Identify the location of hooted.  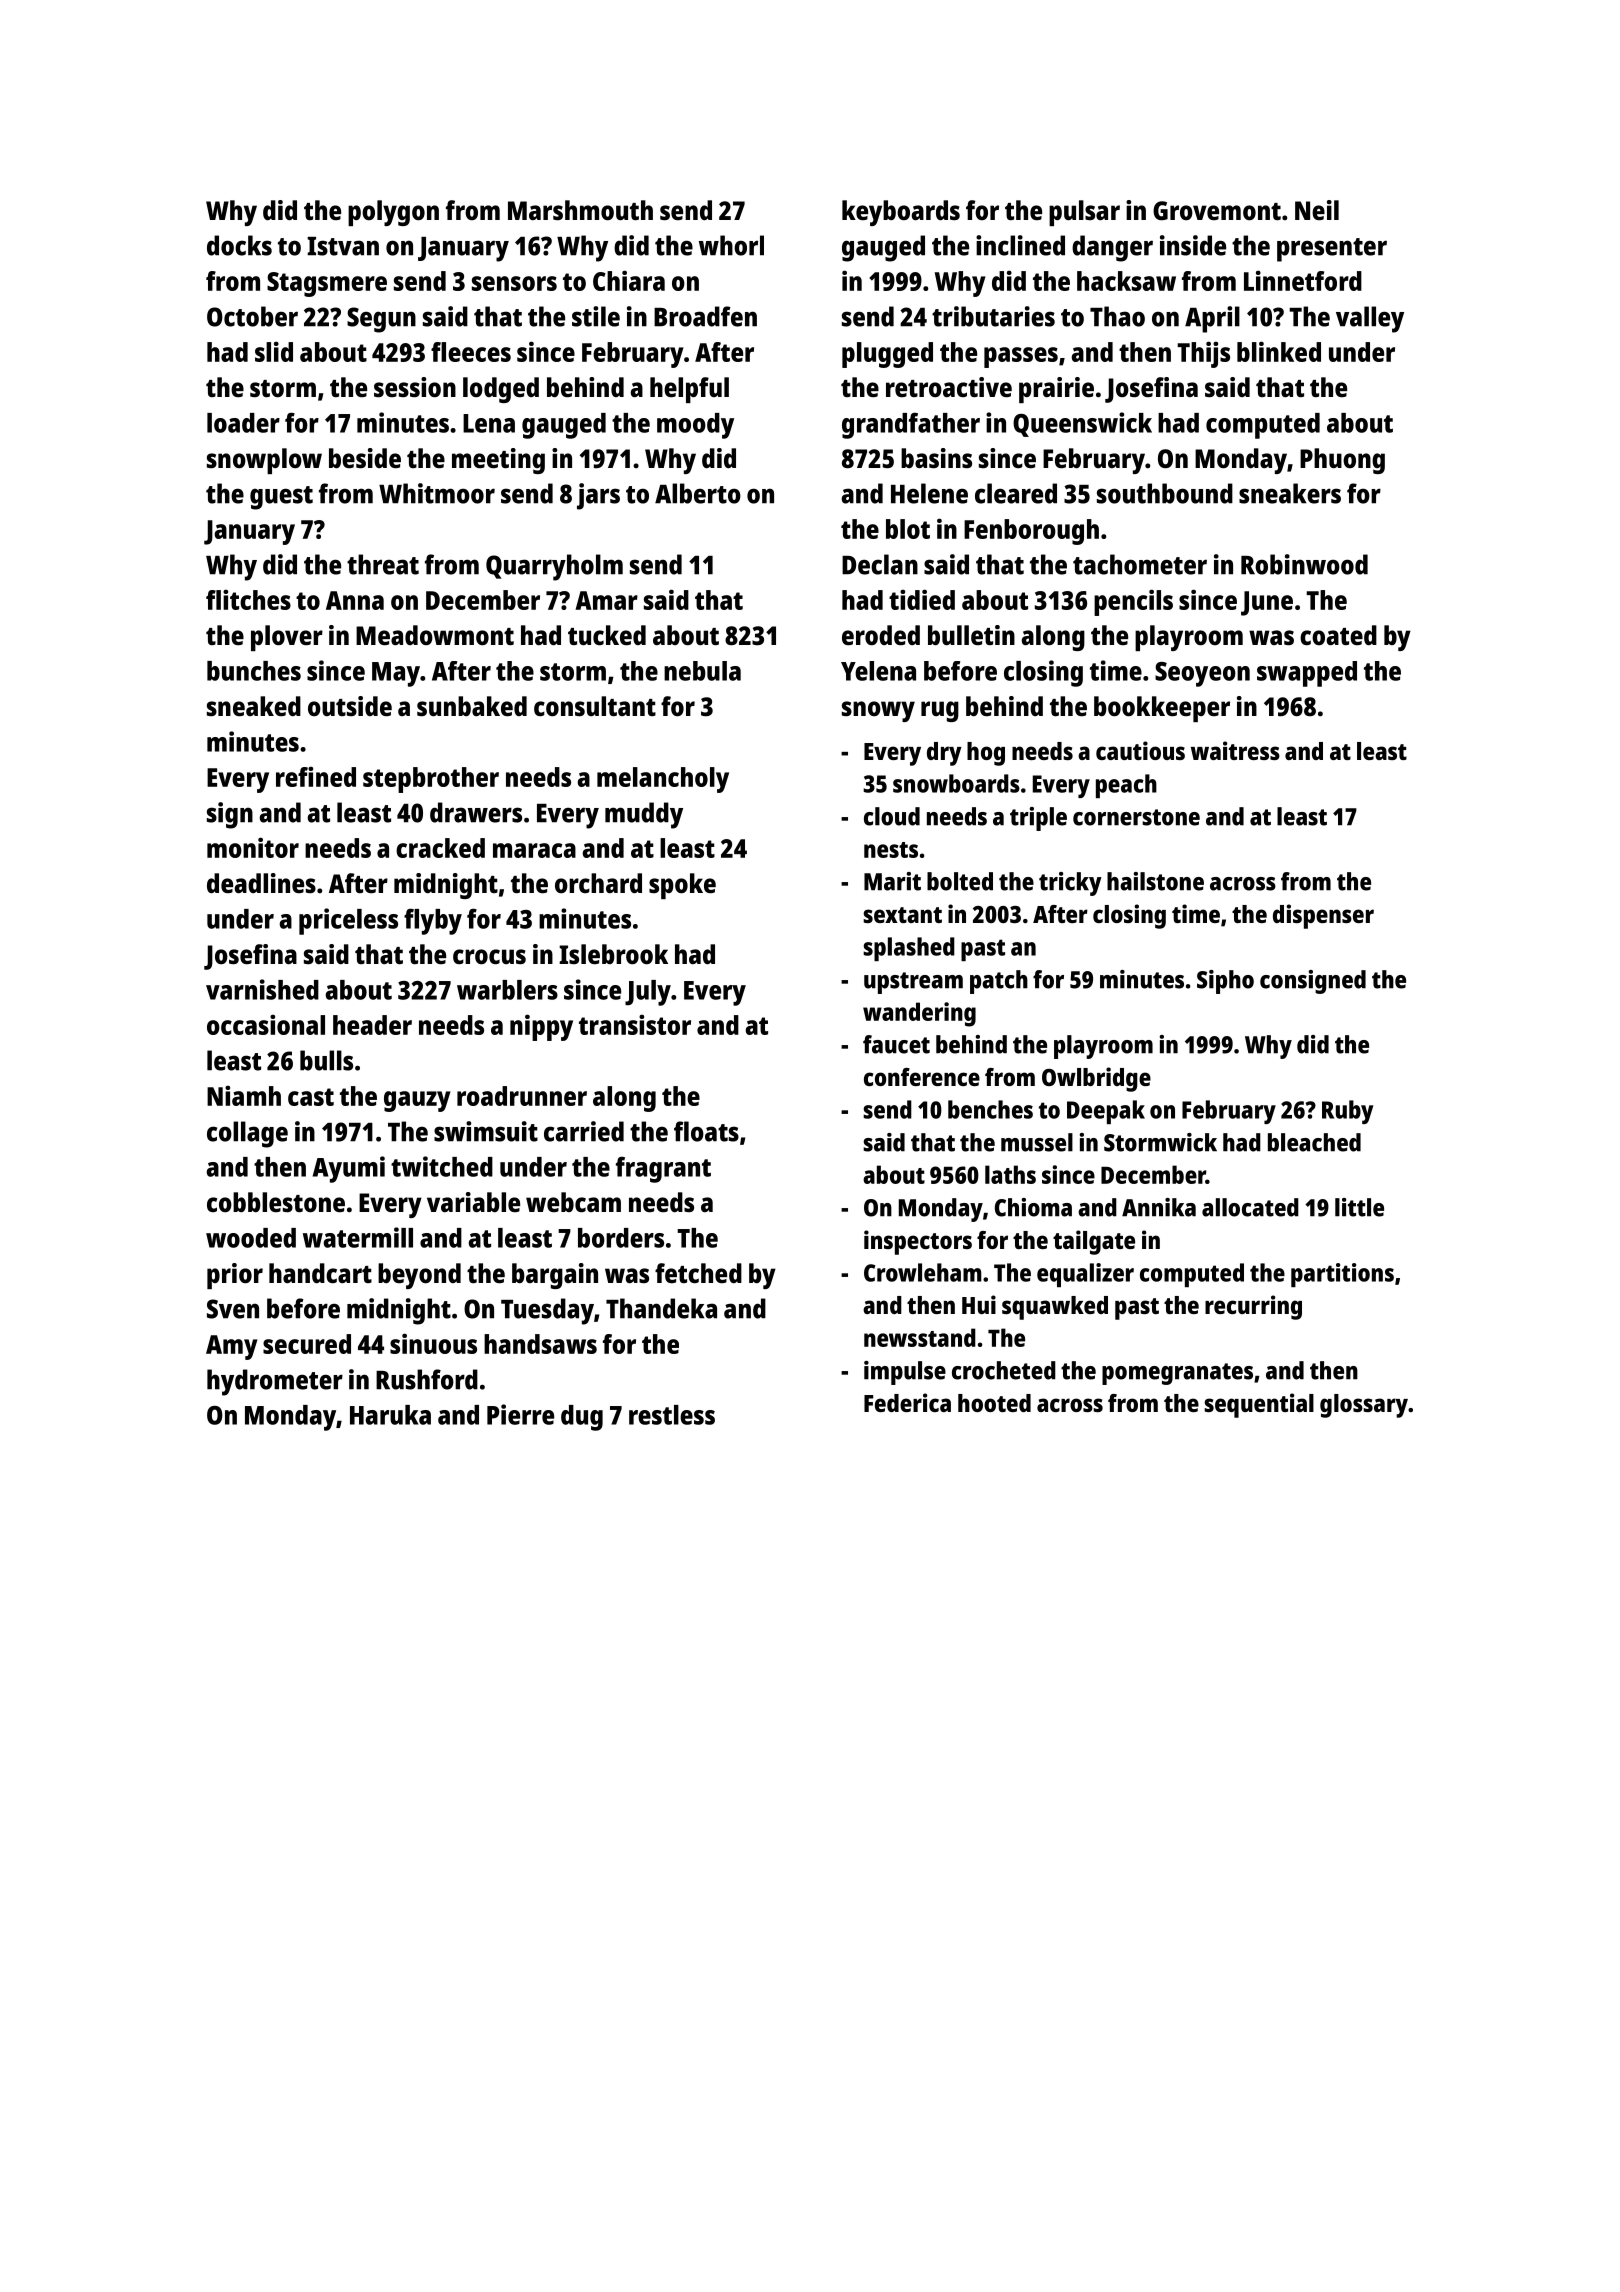
(994, 1403).
